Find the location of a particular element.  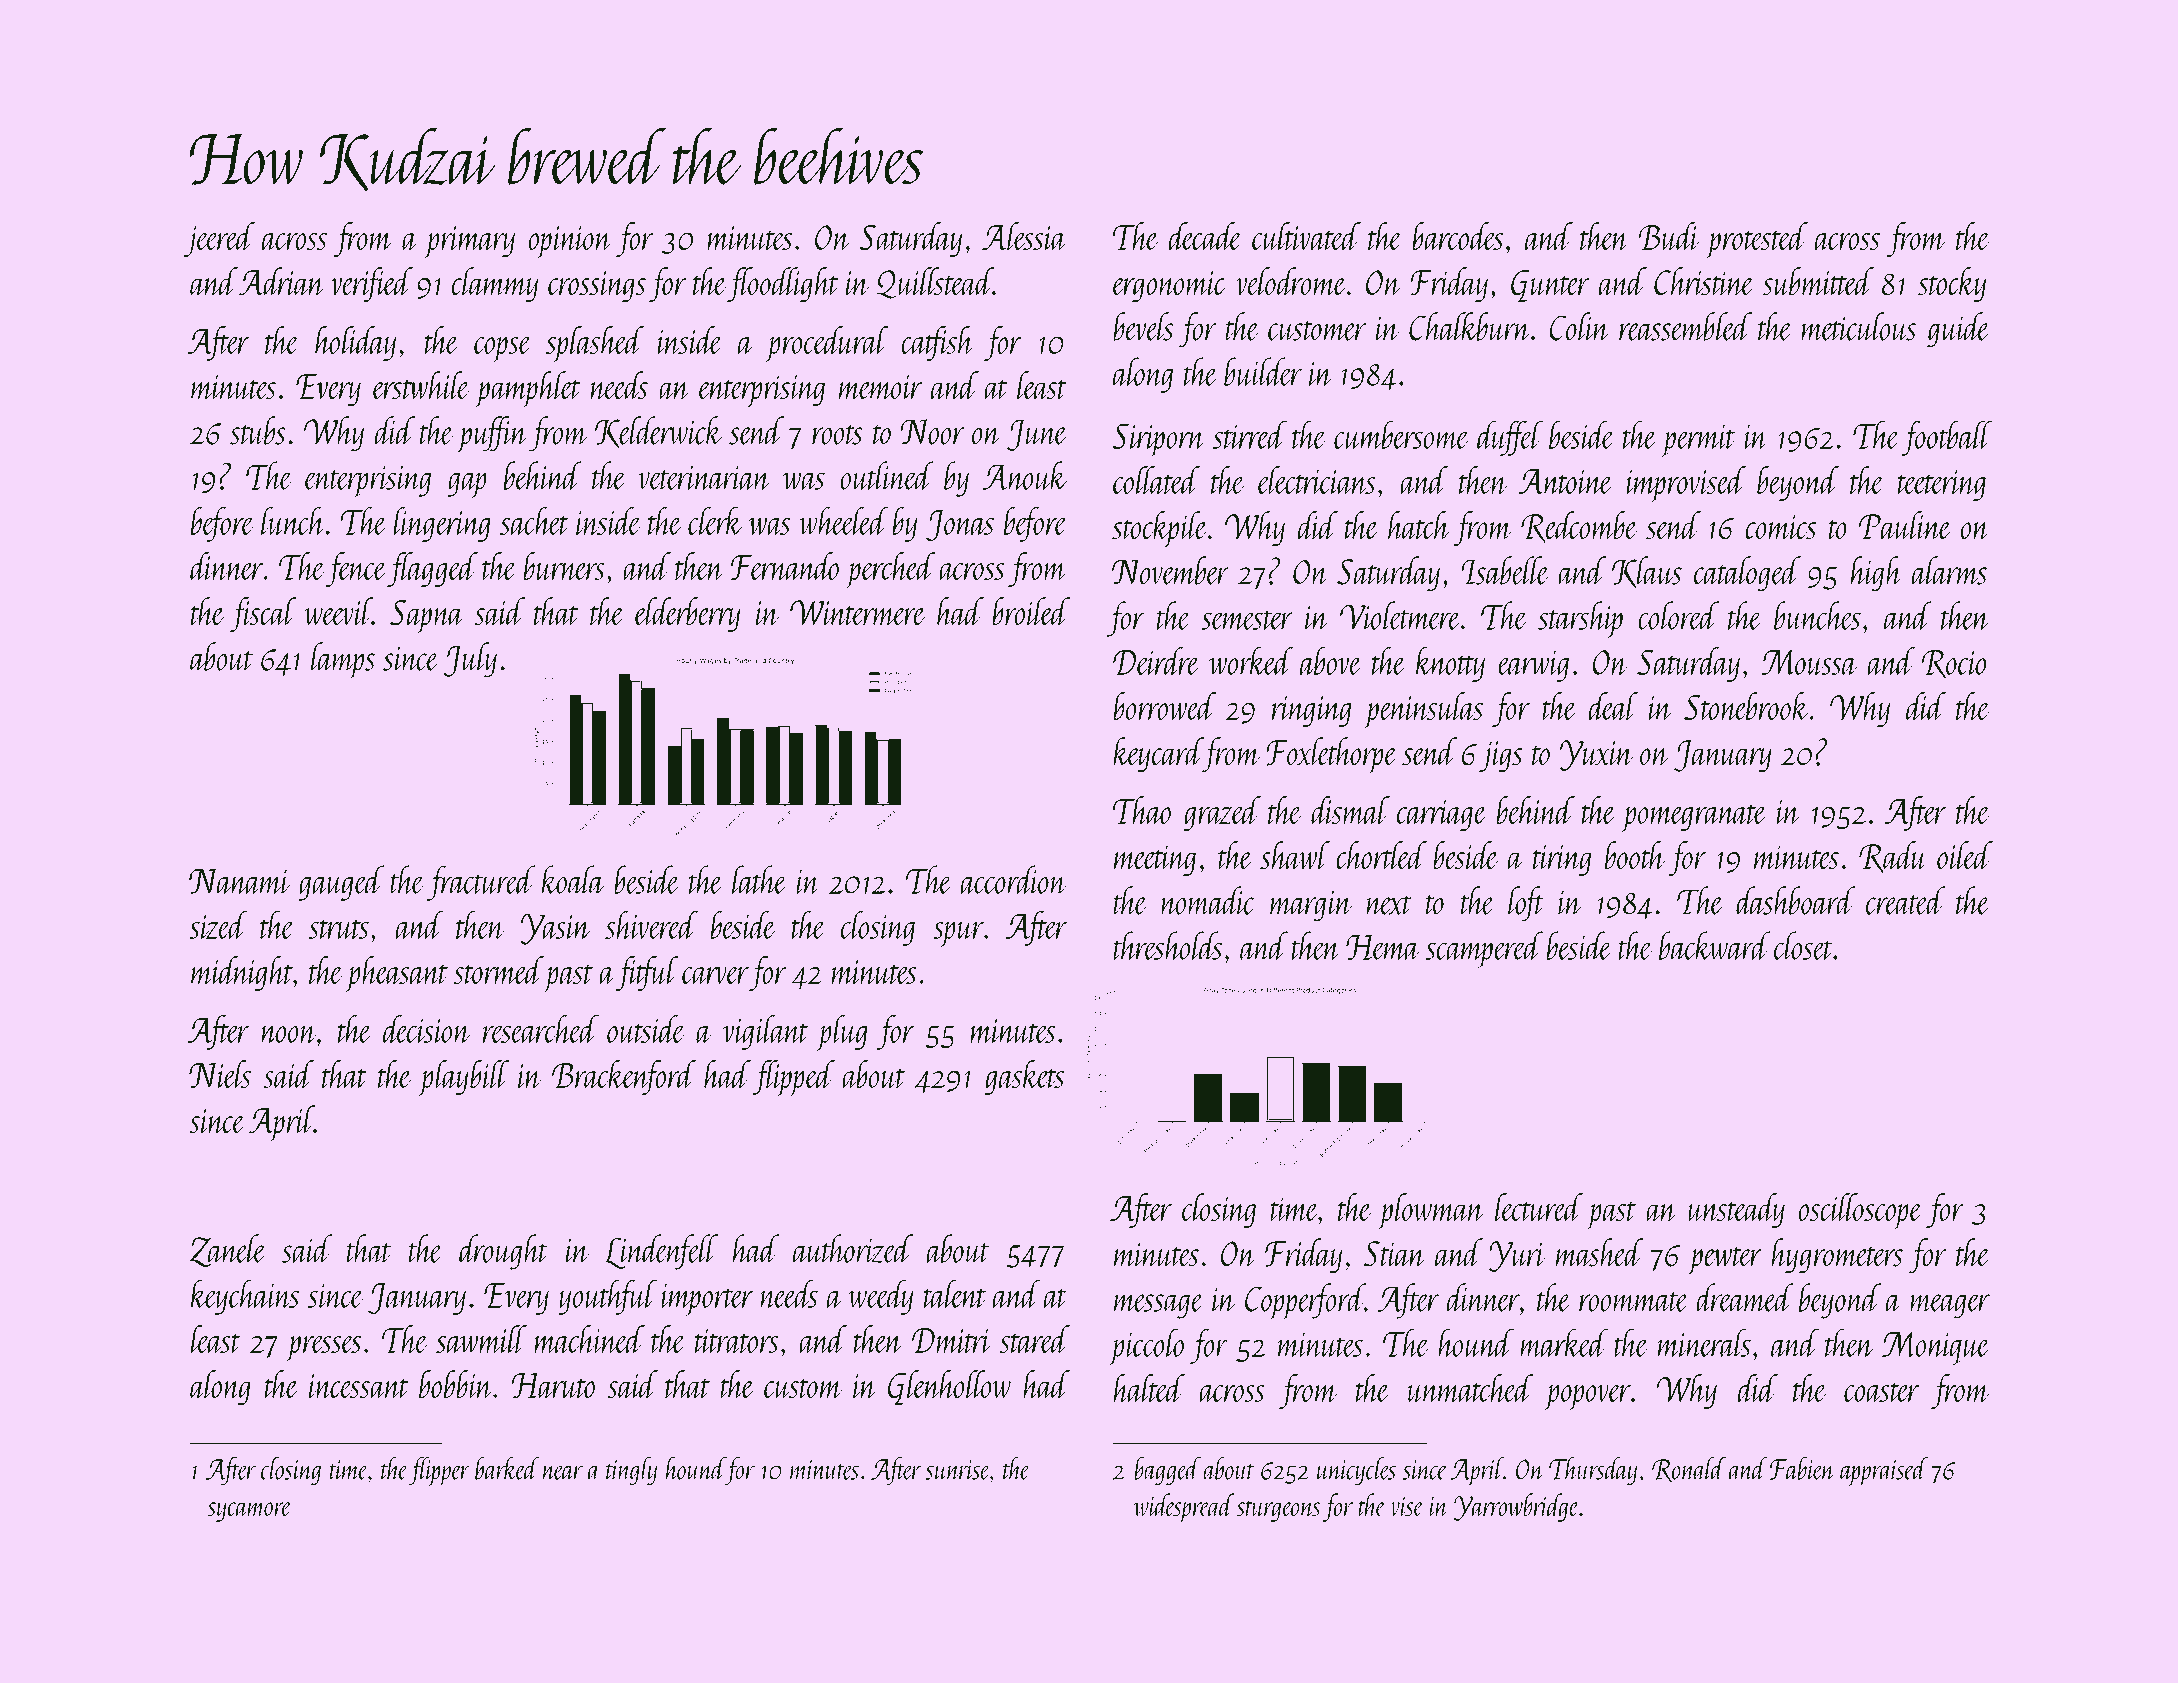

unicycles is located at coordinates (1356, 1470).
